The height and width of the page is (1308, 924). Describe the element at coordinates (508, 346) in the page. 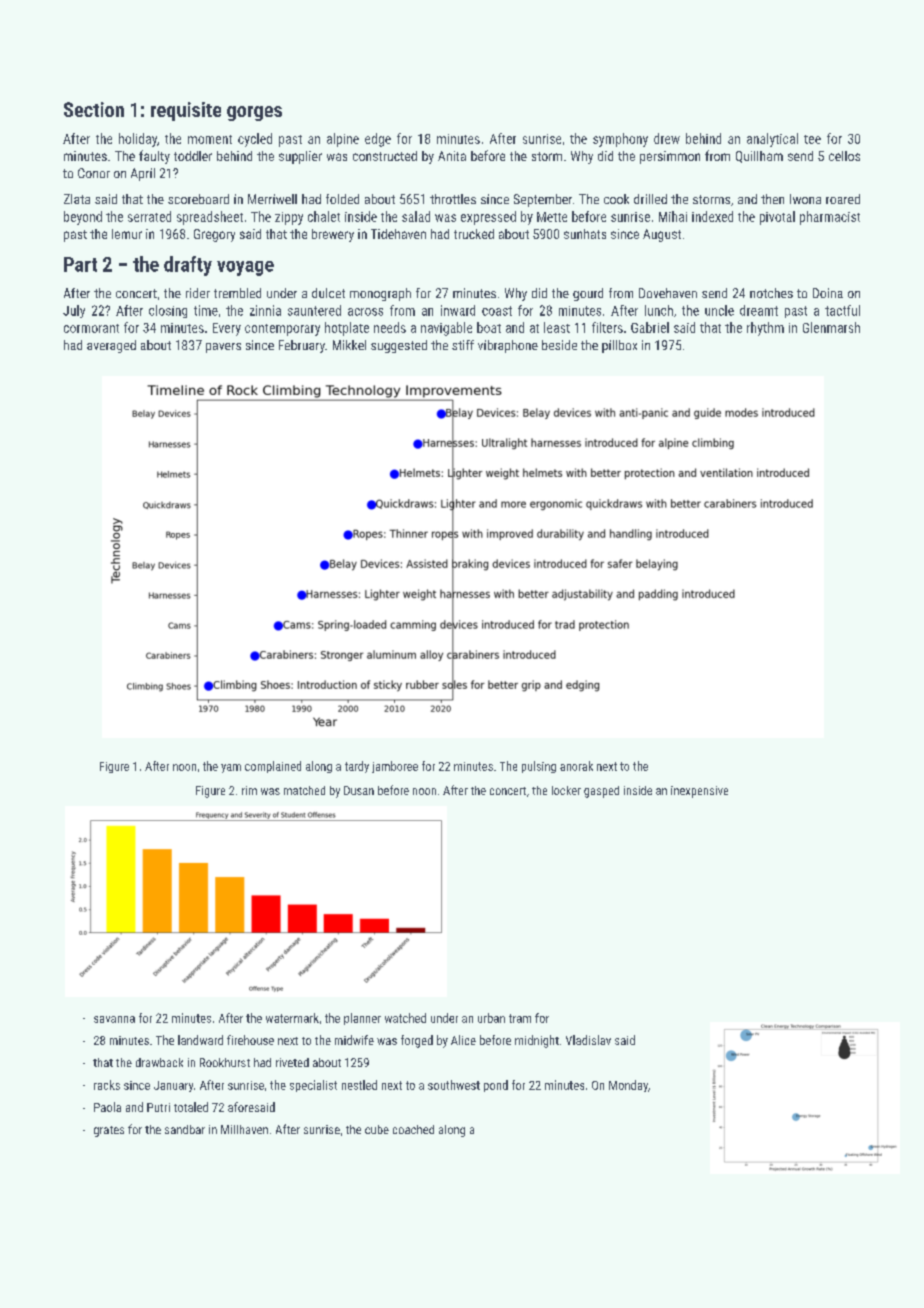

I see `vibraphone` at that location.
